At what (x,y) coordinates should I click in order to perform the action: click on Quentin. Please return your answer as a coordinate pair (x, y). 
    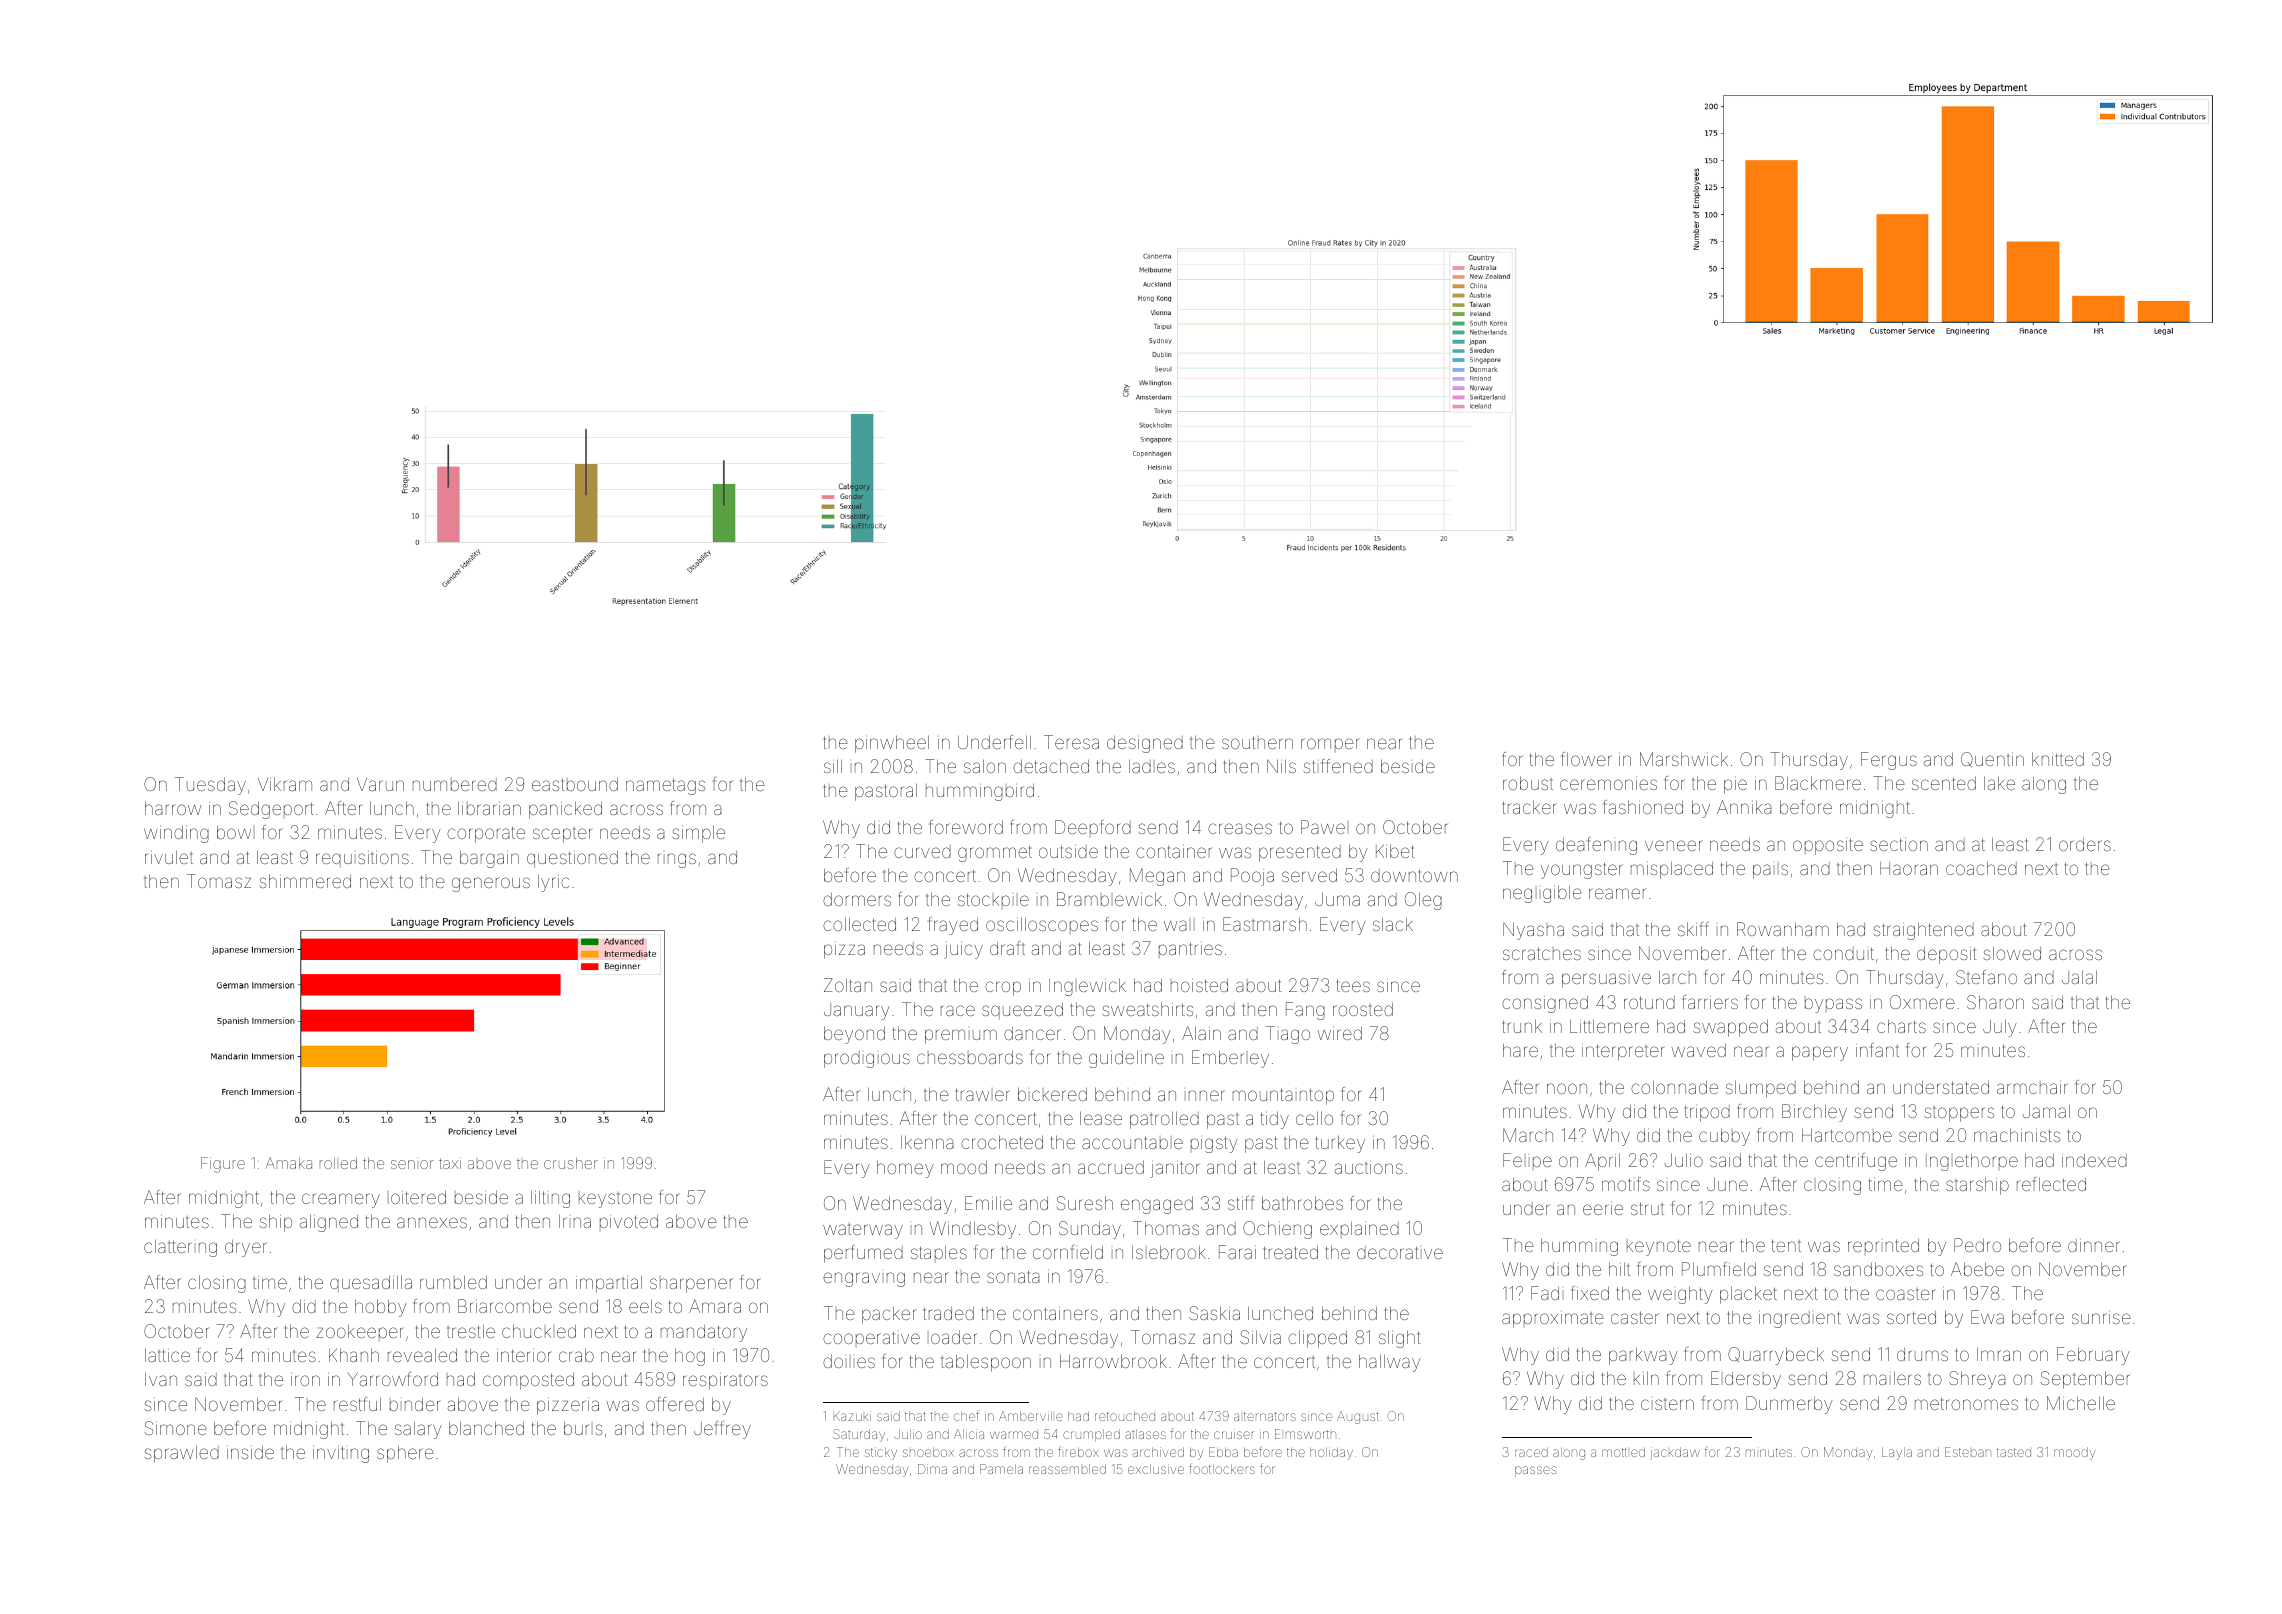
    Looking at the image, I should click on (1992, 759).
